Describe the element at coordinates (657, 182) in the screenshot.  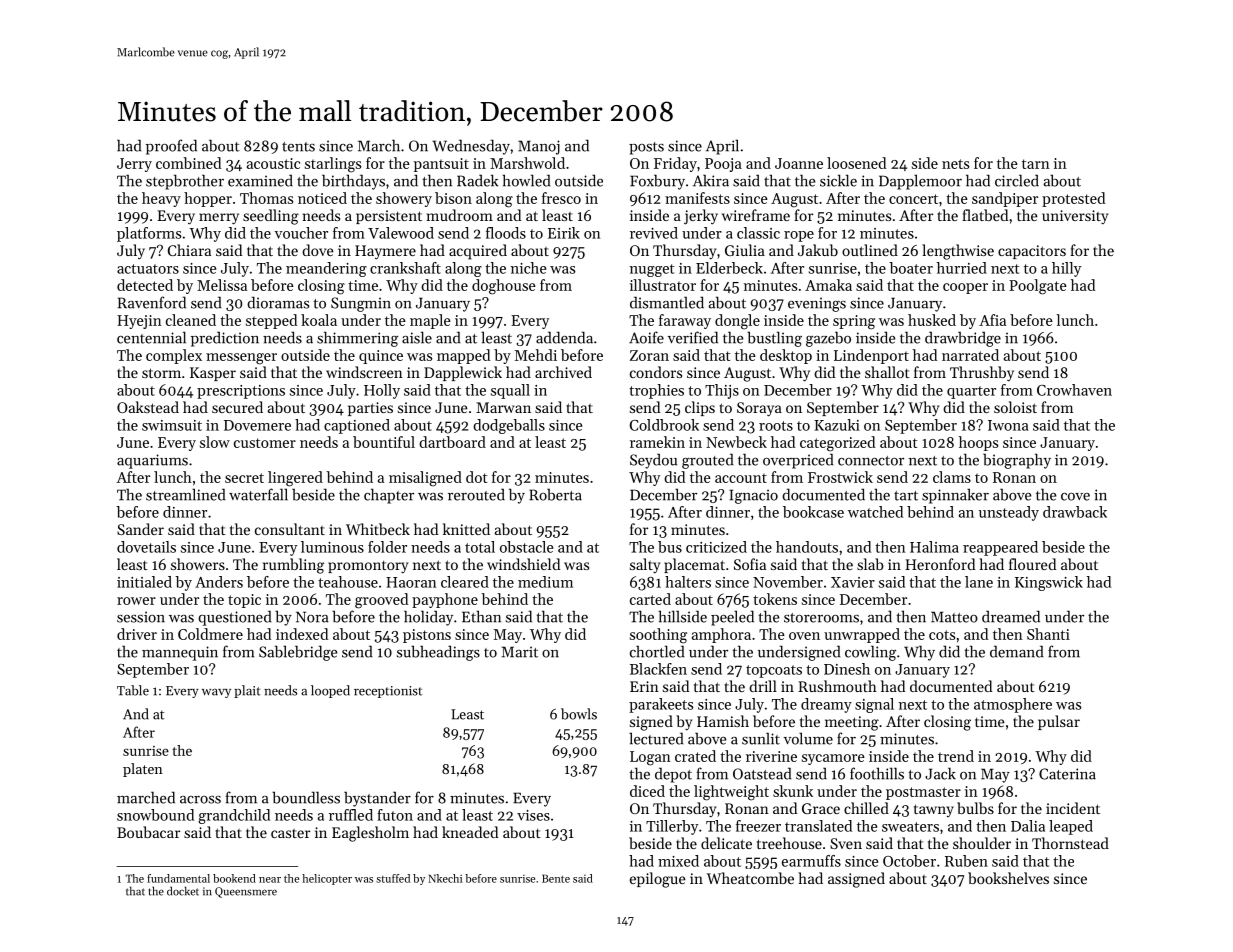
I see `Foxbury` at that location.
